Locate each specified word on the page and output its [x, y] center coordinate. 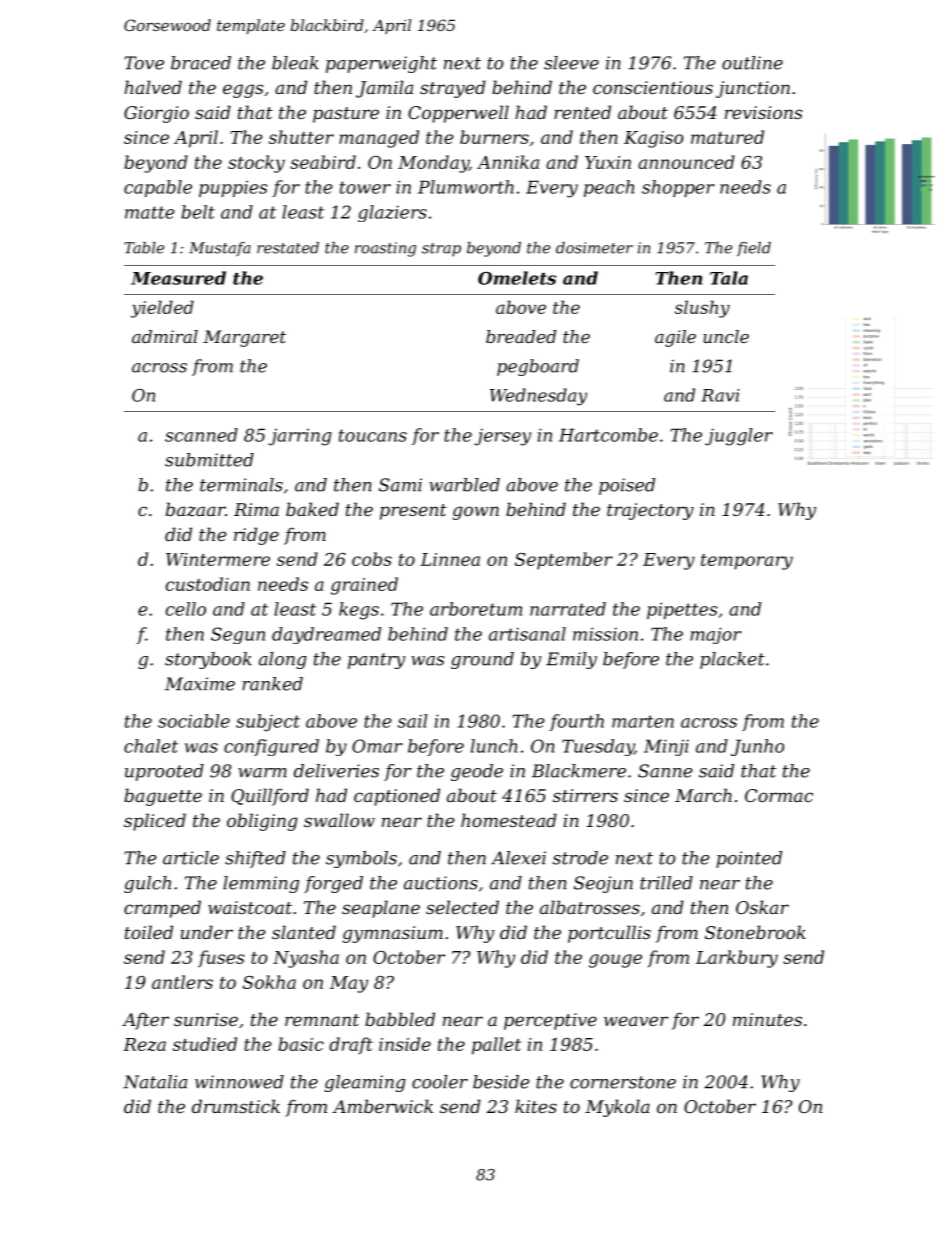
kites [536, 1106]
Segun [238, 635]
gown [476, 513]
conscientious [653, 87]
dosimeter [594, 248]
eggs [243, 91]
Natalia [155, 1082]
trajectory [650, 511]
